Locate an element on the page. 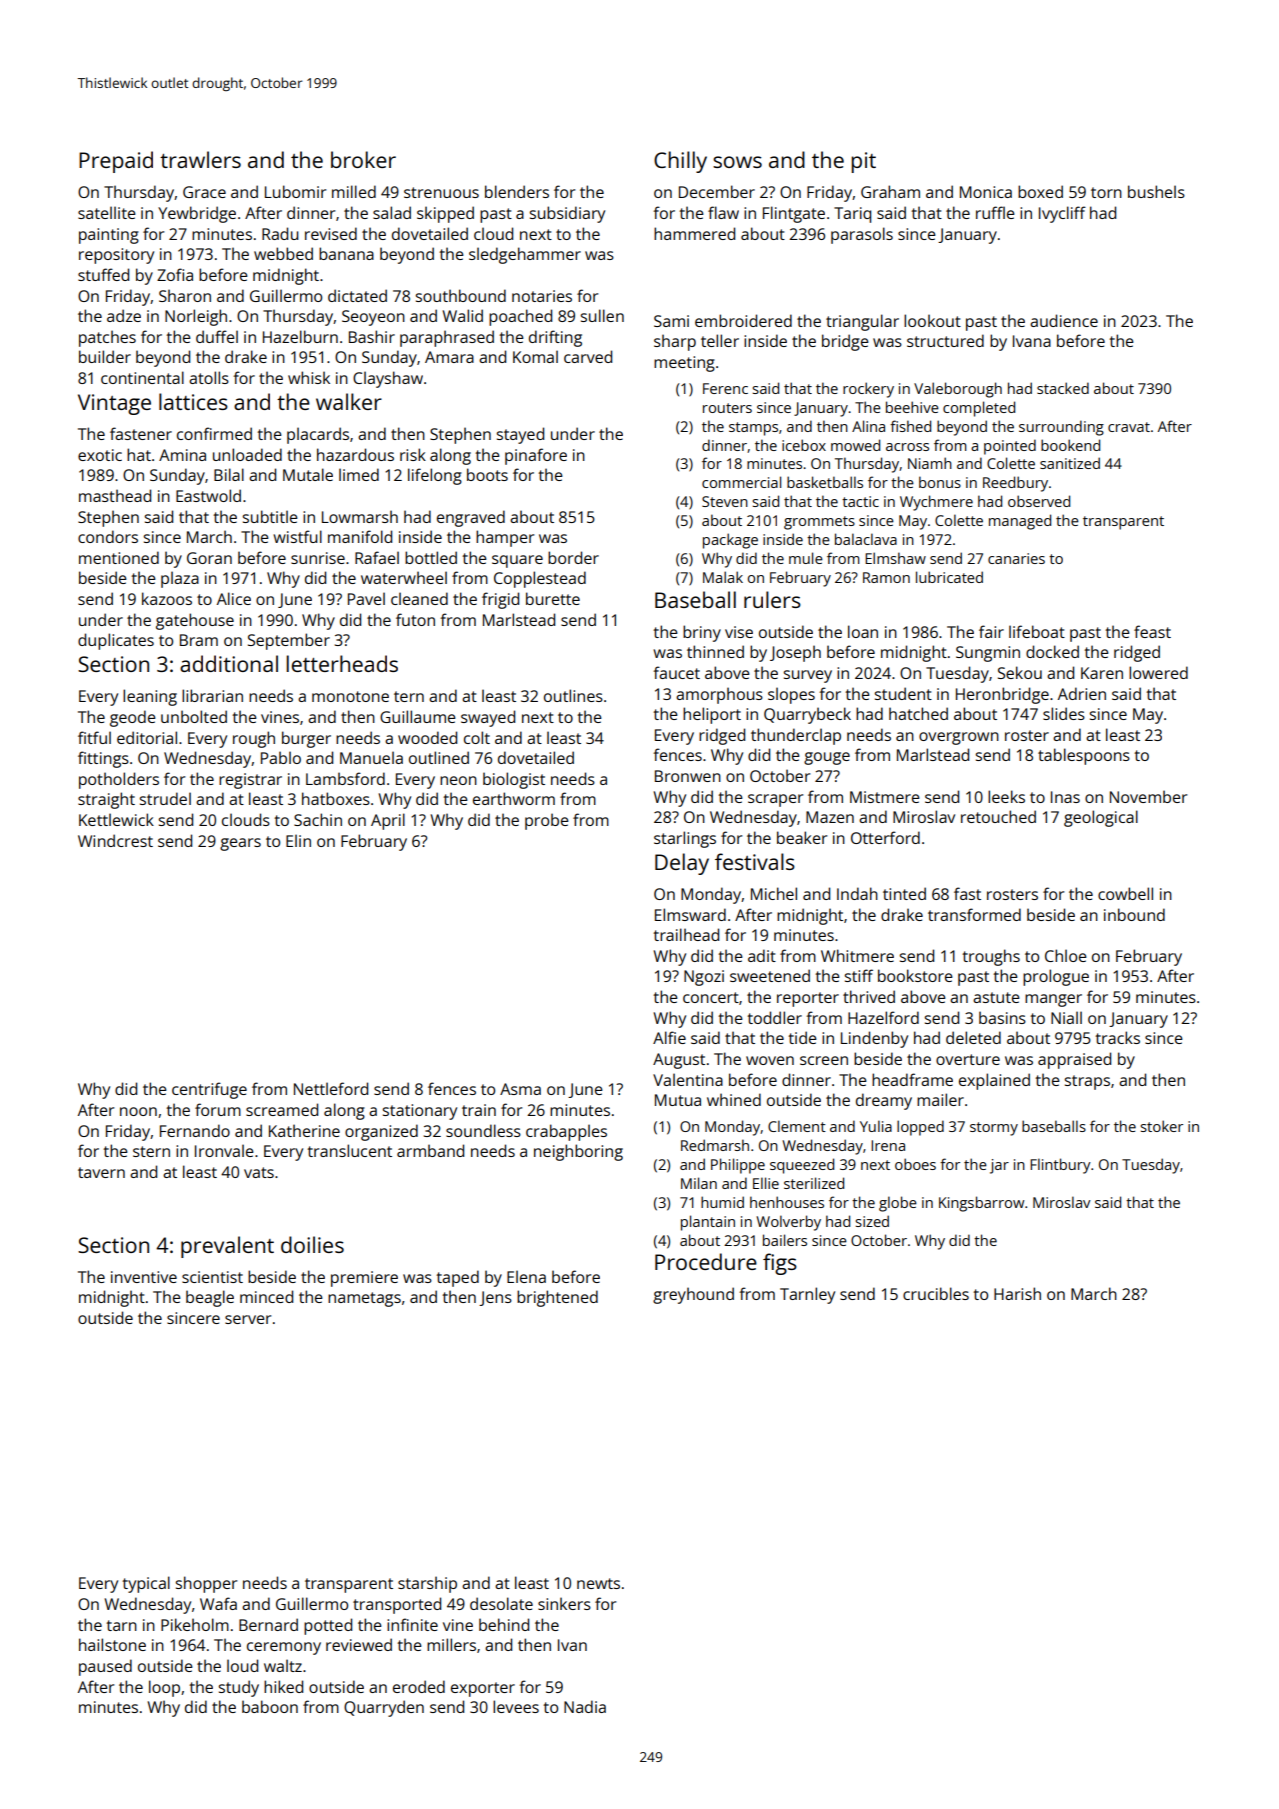 The width and height of the page is (1279, 1809). noon is located at coordinates (138, 1111).
